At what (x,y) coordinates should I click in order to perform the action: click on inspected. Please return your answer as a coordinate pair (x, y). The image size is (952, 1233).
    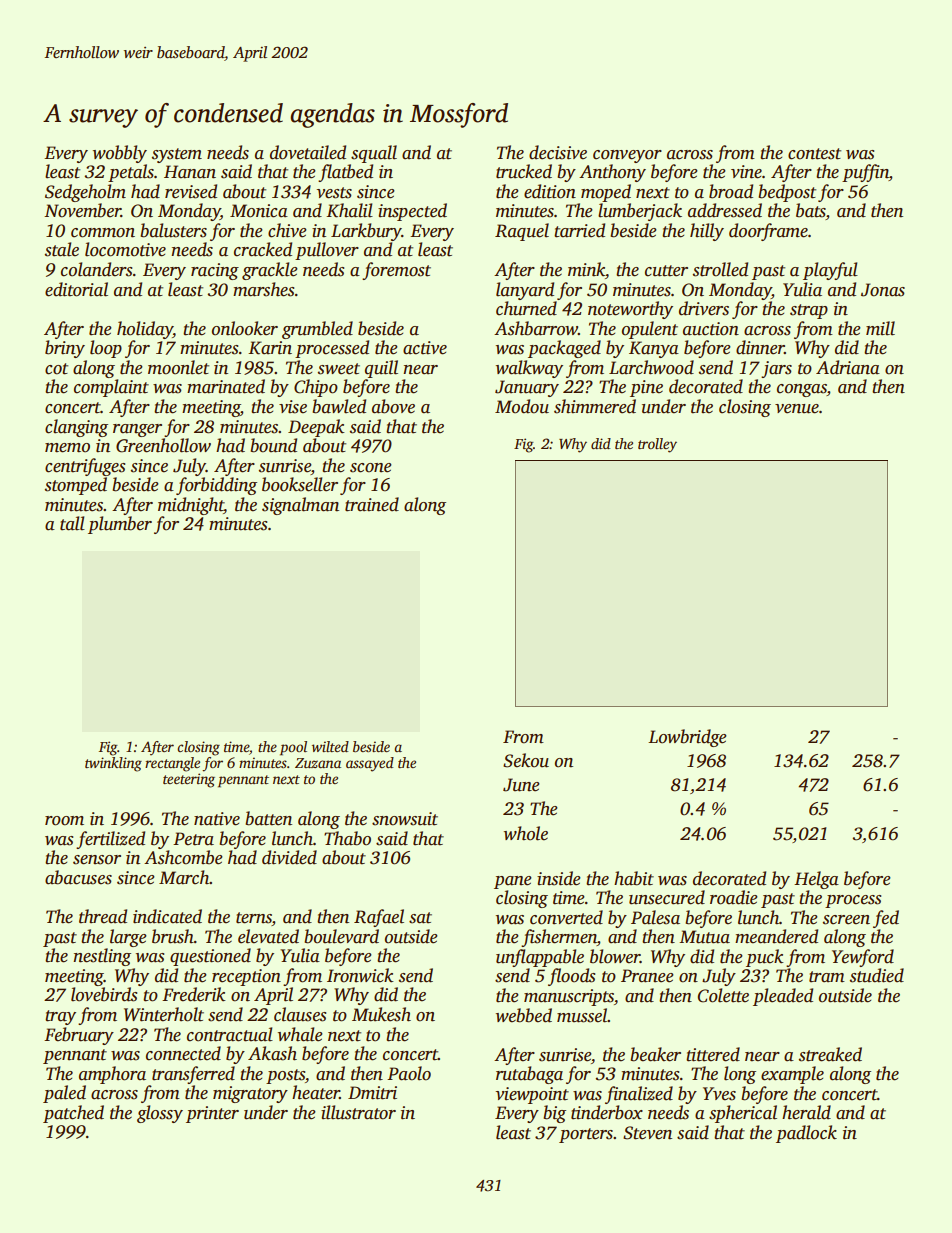
    Looking at the image, I should click on (412, 212).
